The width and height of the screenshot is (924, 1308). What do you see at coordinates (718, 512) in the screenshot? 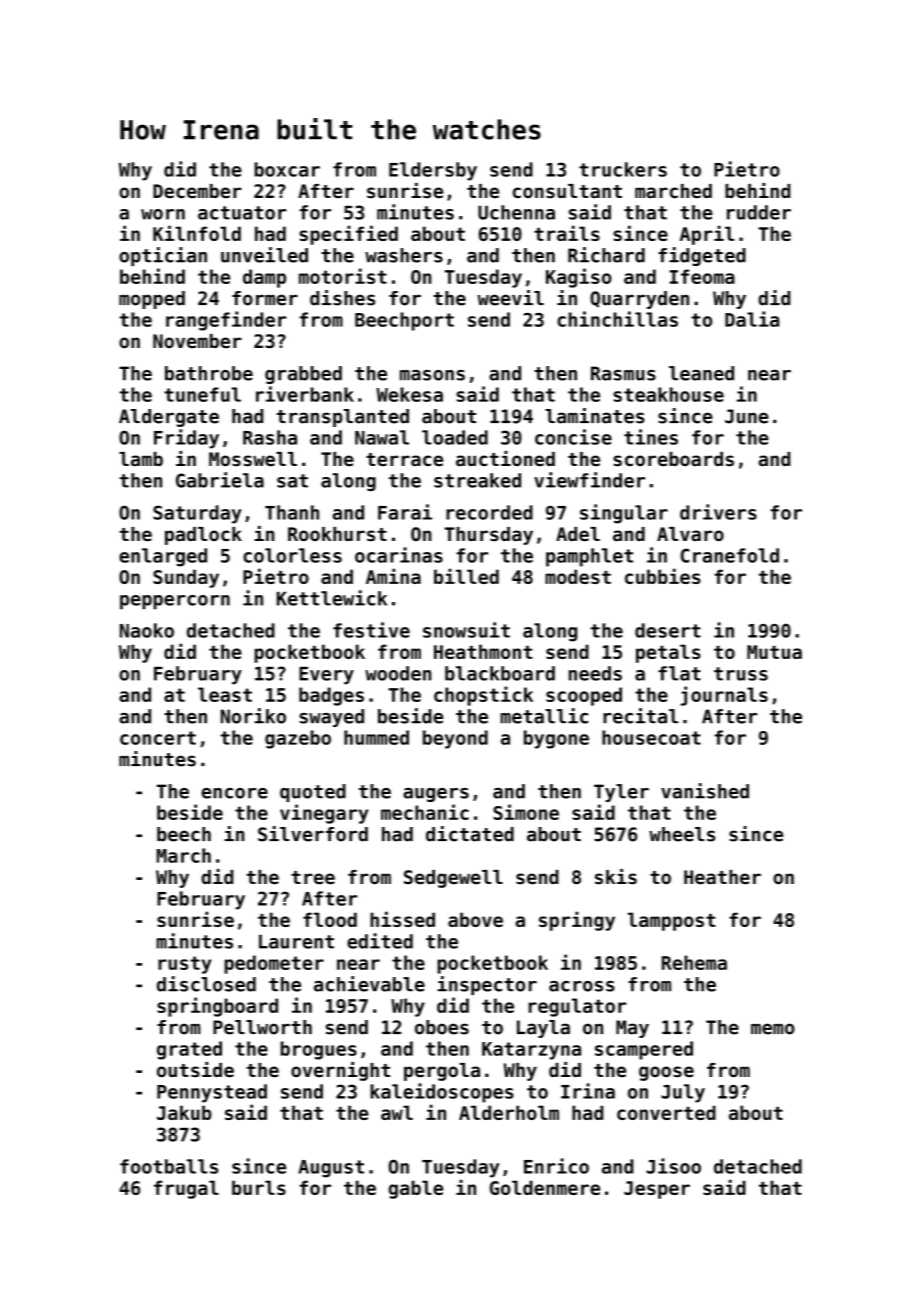
I see `drivers` at bounding box center [718, 512].
